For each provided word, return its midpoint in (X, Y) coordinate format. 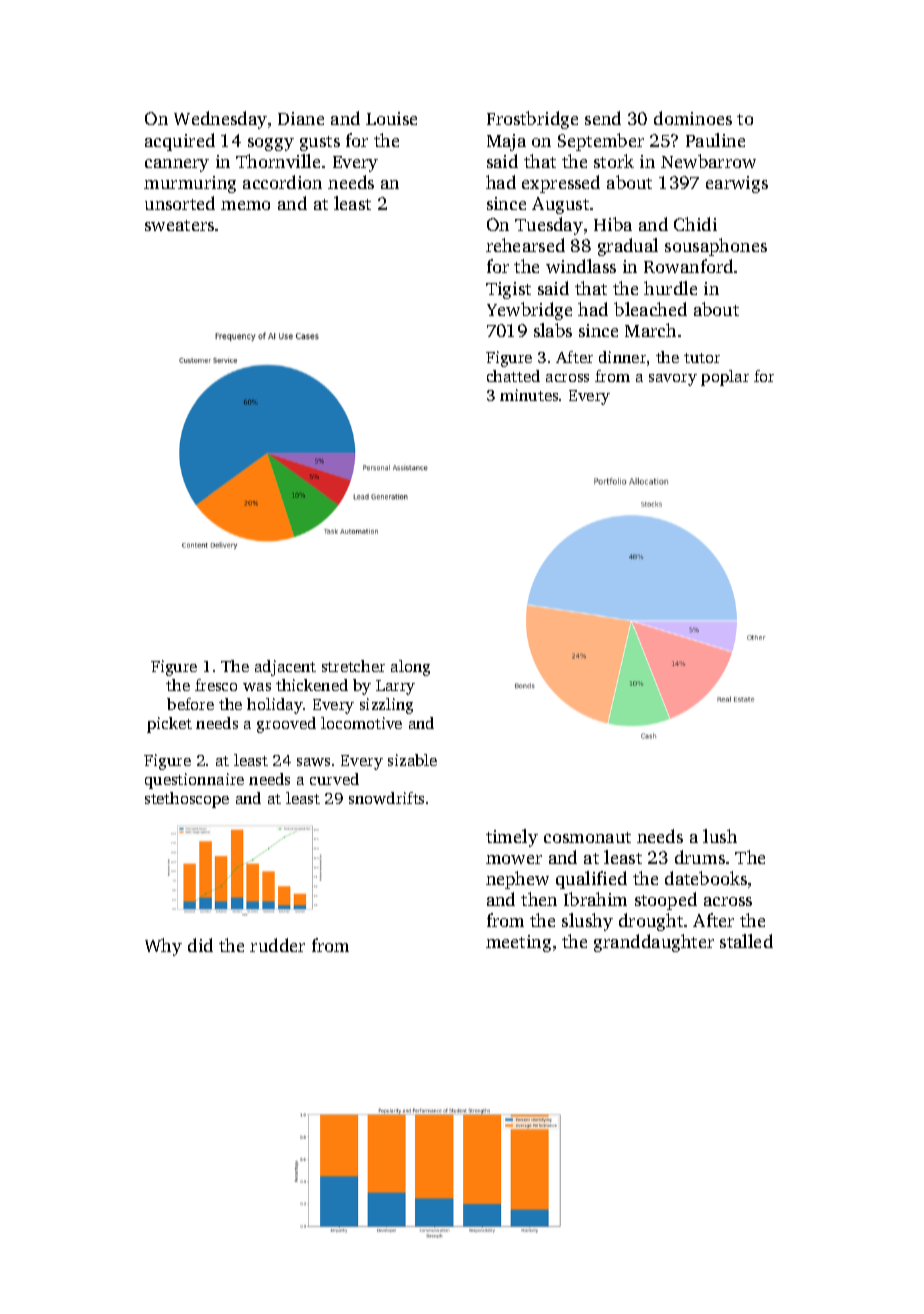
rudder (277, 945)
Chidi (695, 224)
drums (700, 857)
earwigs (737, 184)
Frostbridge (532, 120)
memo (245, 205)
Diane (301, 118)
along (410, 668)
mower (514, 859)
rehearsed (525, 245)
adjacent (285, 668)
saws (313, 762)
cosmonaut (587, 837)
